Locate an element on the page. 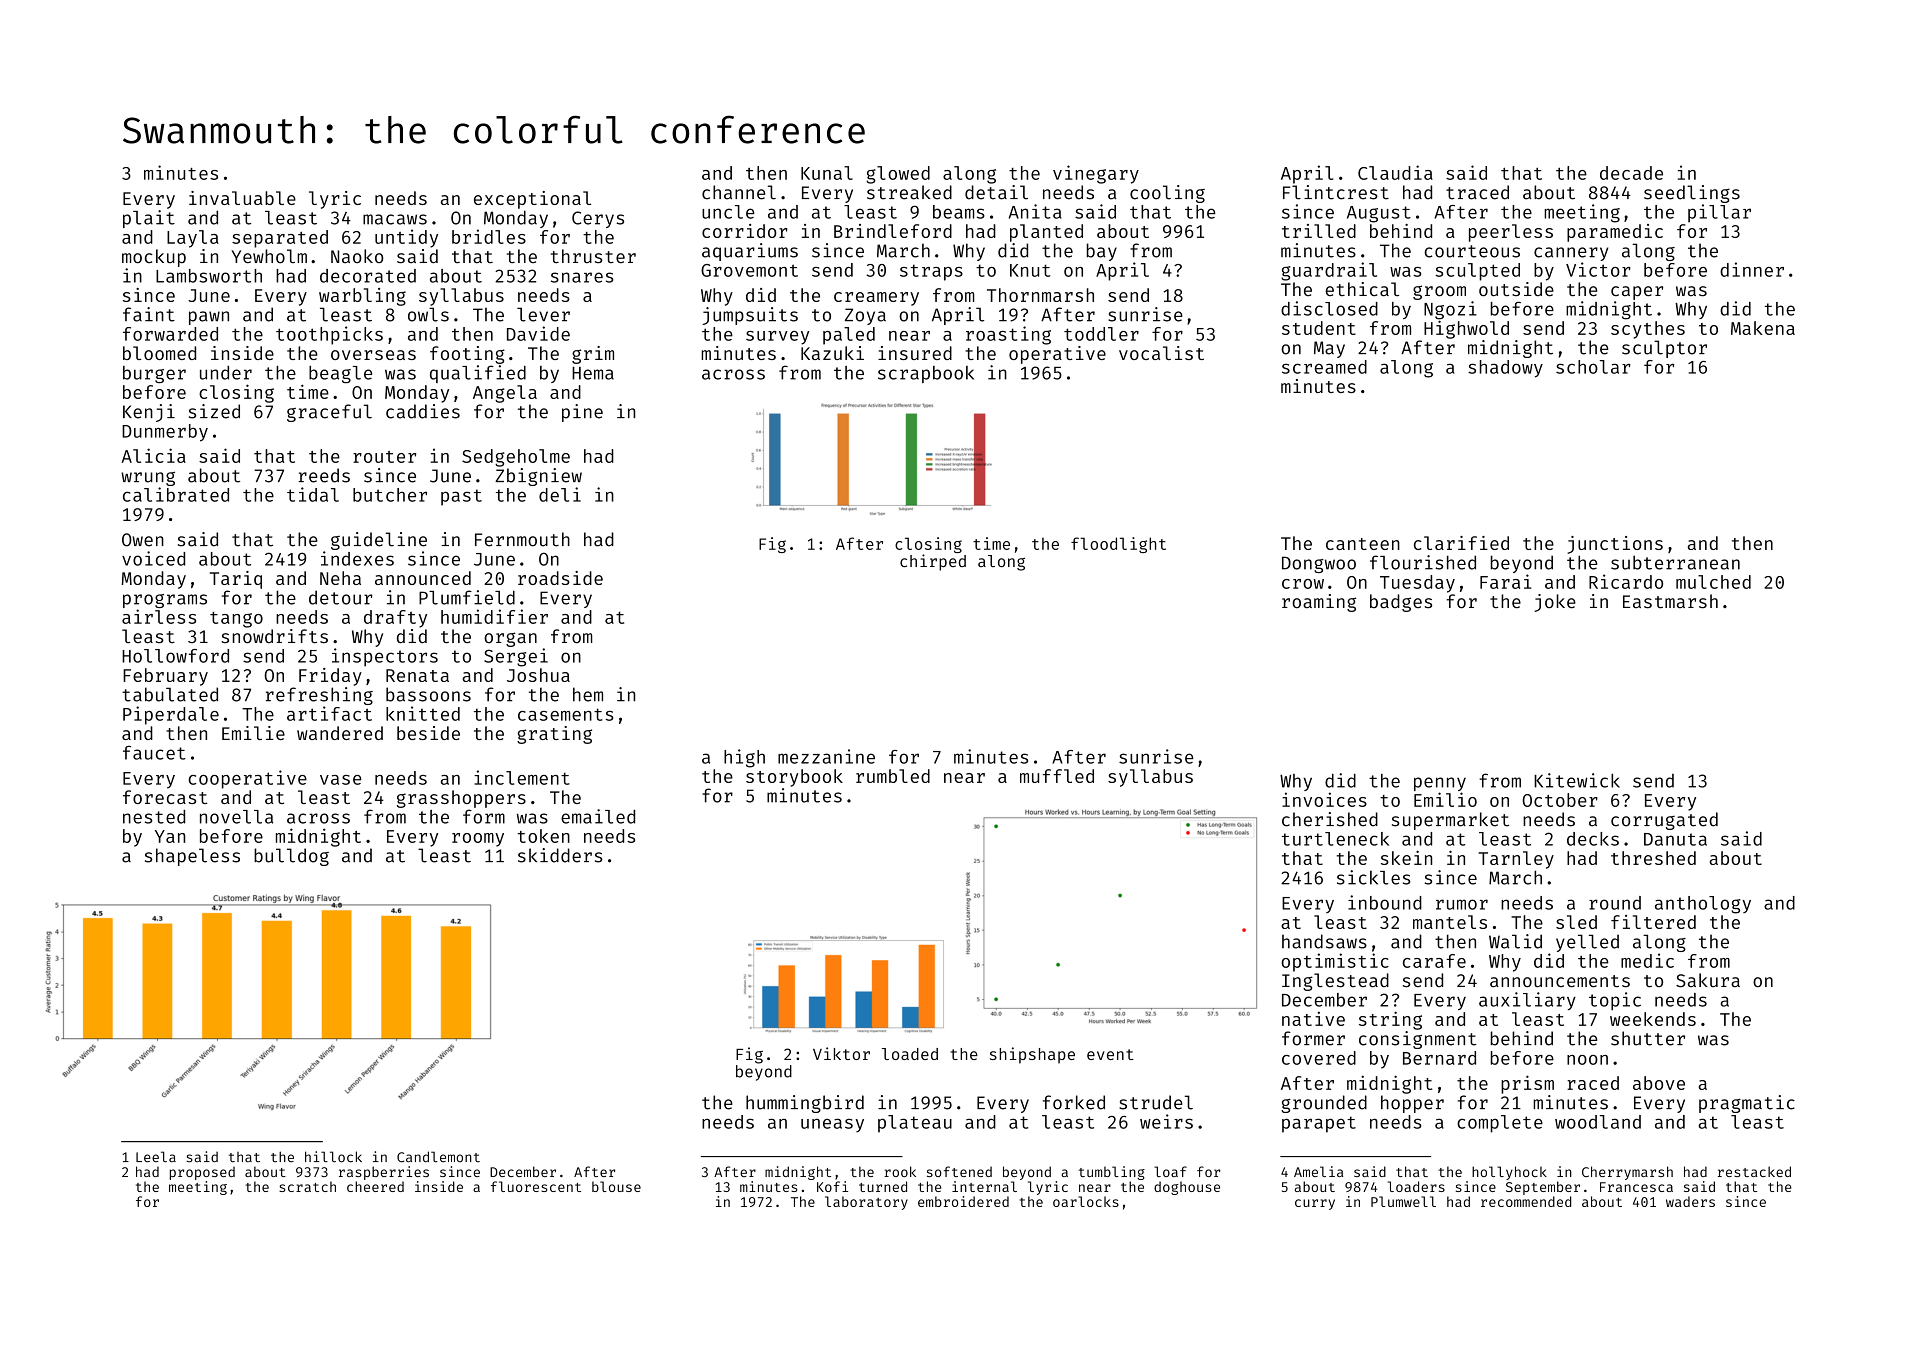  muffled is located at coordinates (1057, 776).
